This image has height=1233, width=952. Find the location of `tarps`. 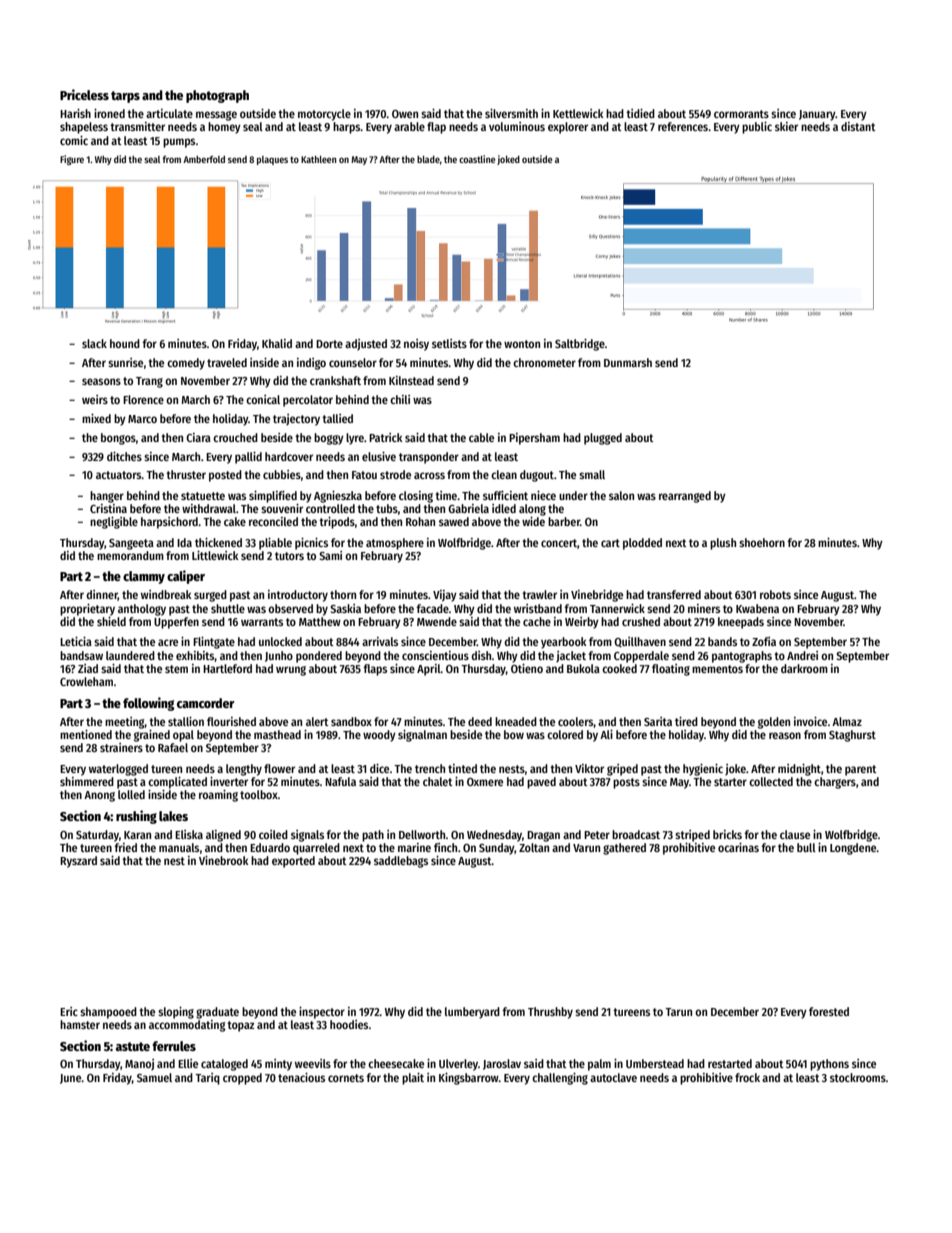

tarps is located at coordinates (125, 97).
